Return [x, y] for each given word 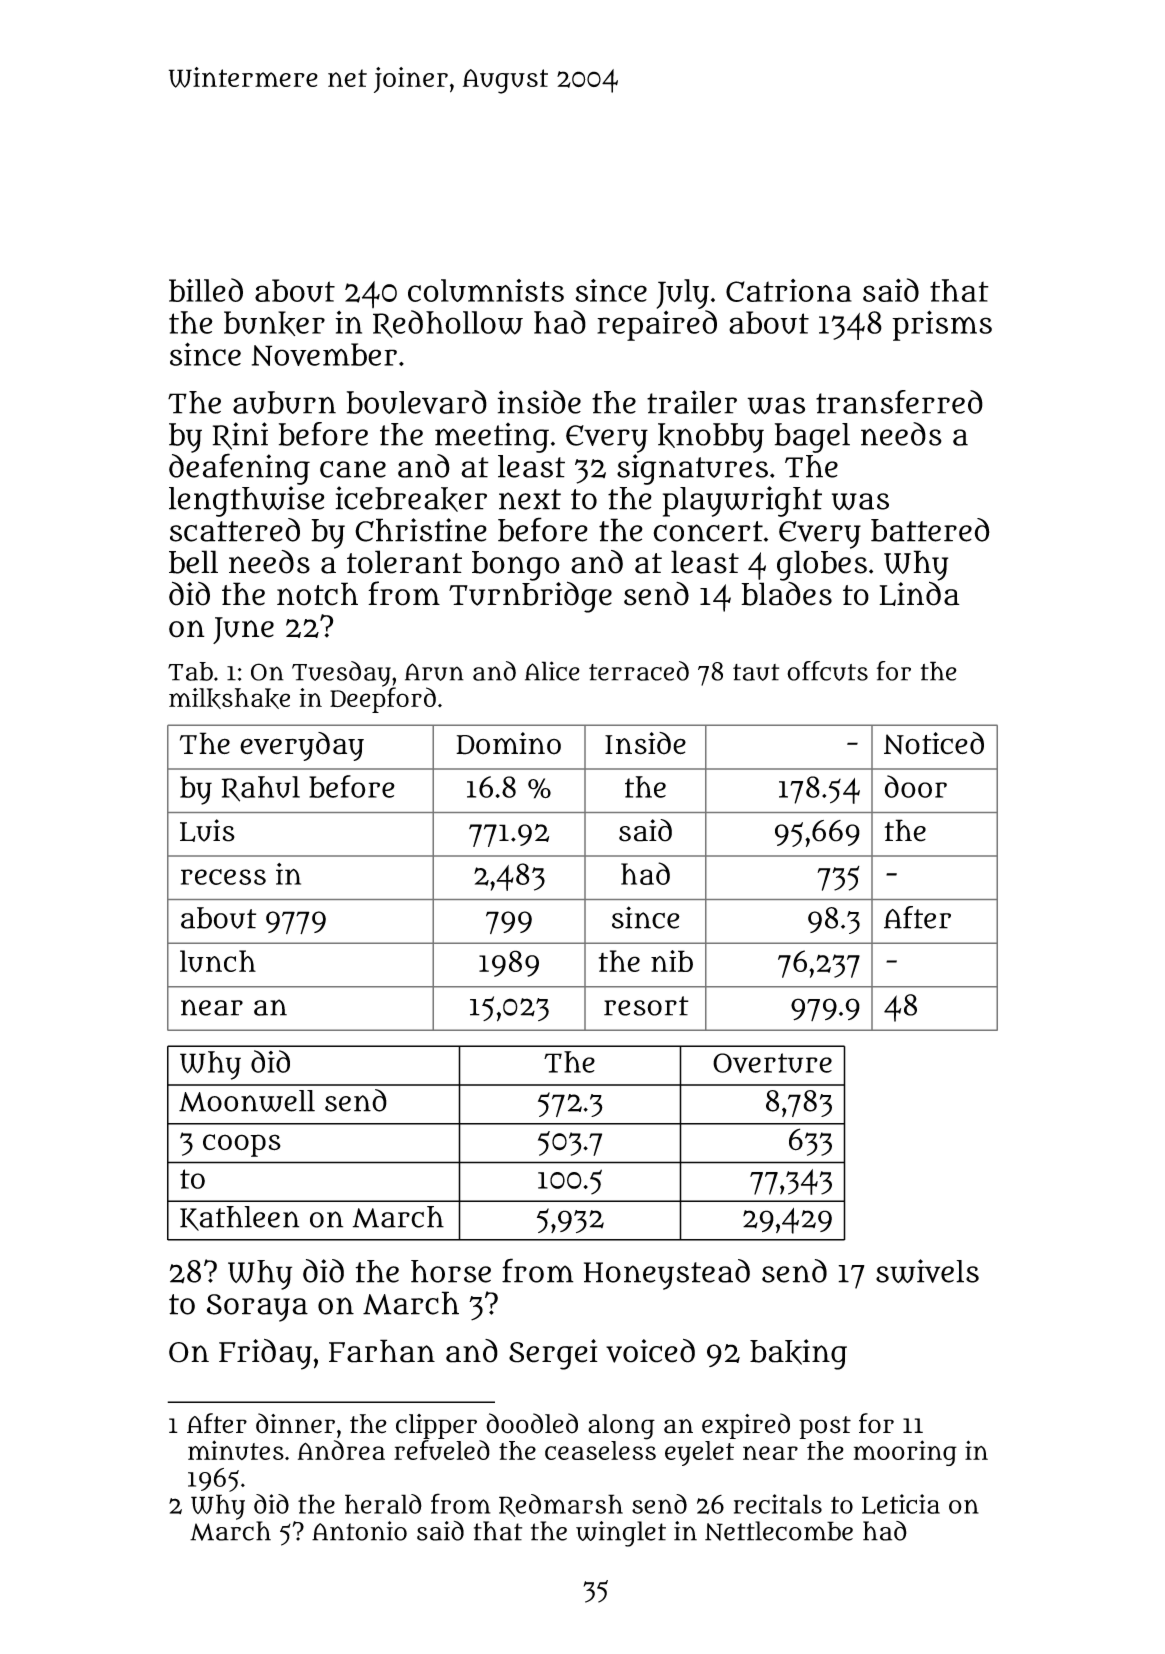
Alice [552, 671]
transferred [899, 402]
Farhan [382, 1351]
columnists [486, 290]
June [243, 630]
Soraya [257, 1308]
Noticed [934, 743]
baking [798, 1354]
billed [206, 290]
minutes [236, 1450]
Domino [508, 743]
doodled [532, 1423]
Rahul [261, 789]
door [916, 786]
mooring [905, 1453]
